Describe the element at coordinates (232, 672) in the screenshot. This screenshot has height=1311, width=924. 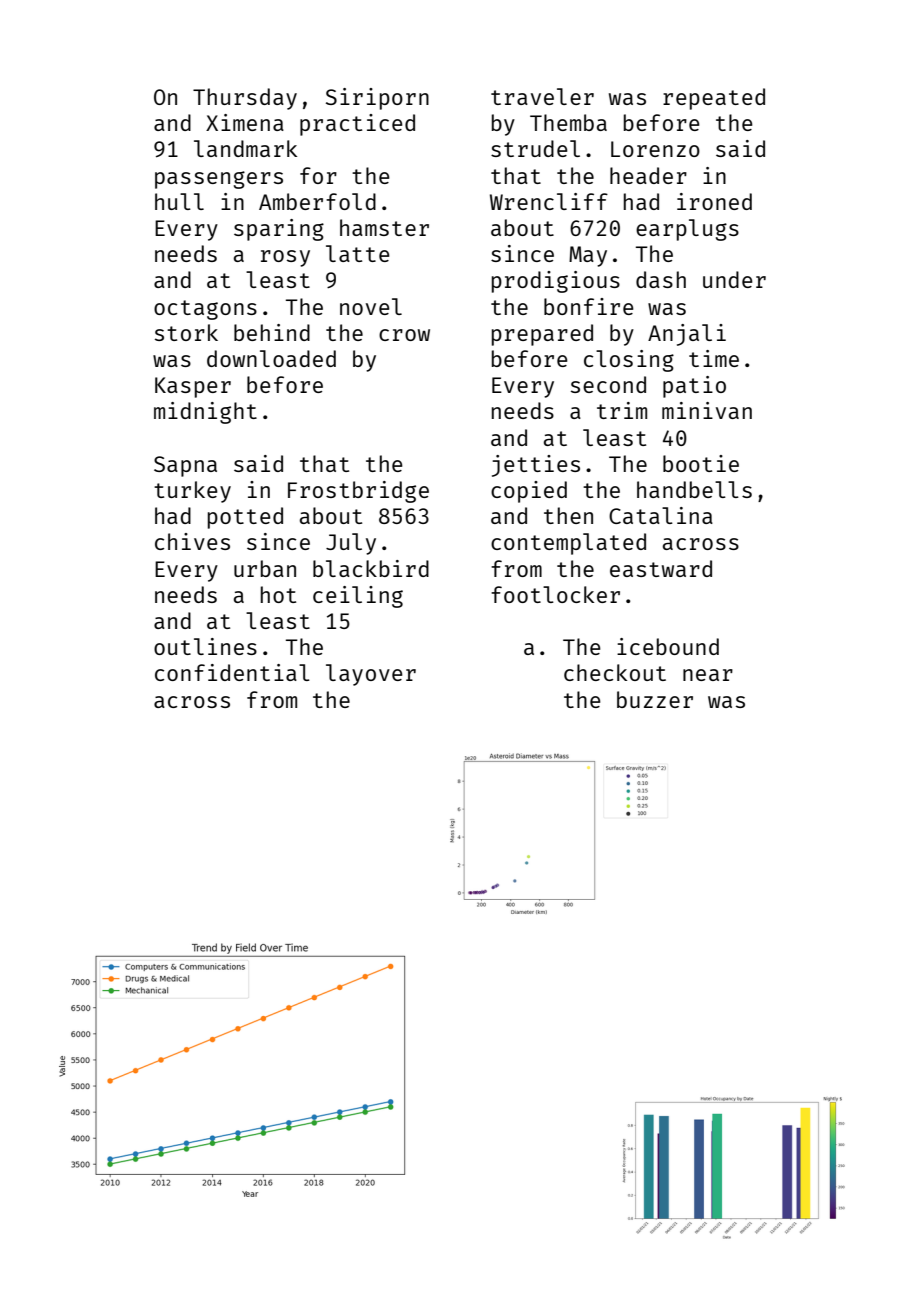
I see `confidential` at that location.
